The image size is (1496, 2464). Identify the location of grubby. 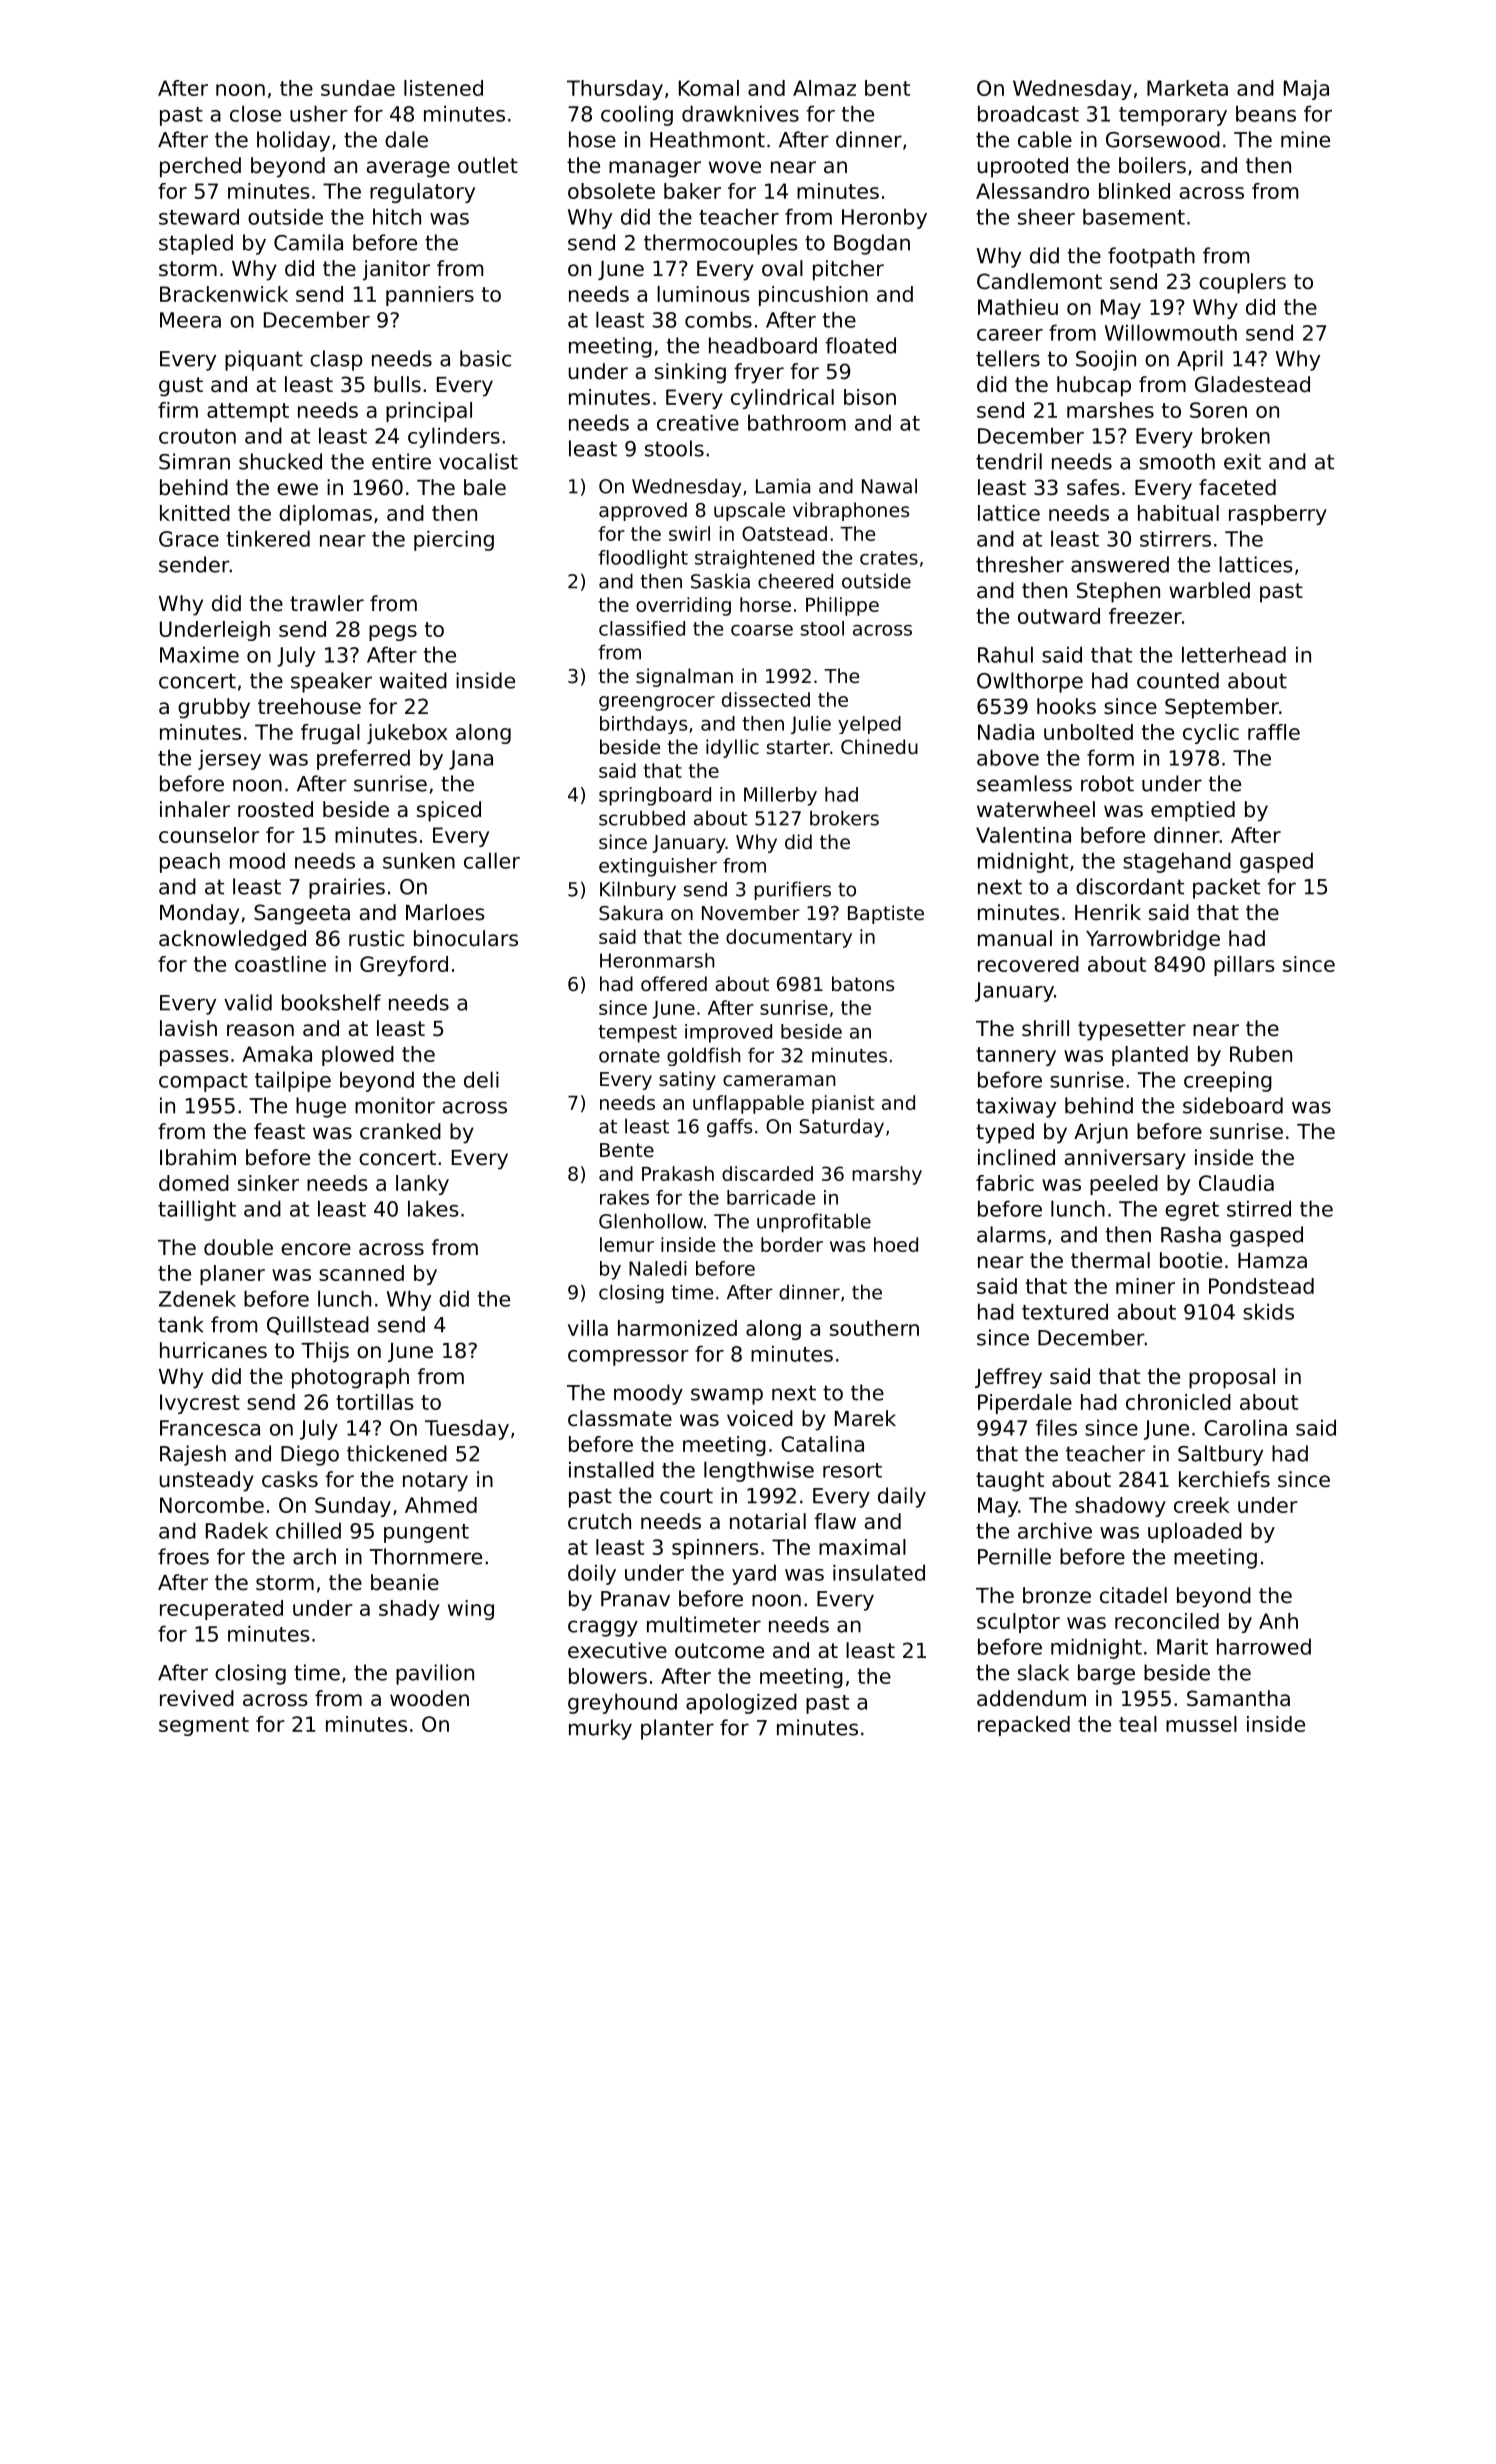
(214, 708).
